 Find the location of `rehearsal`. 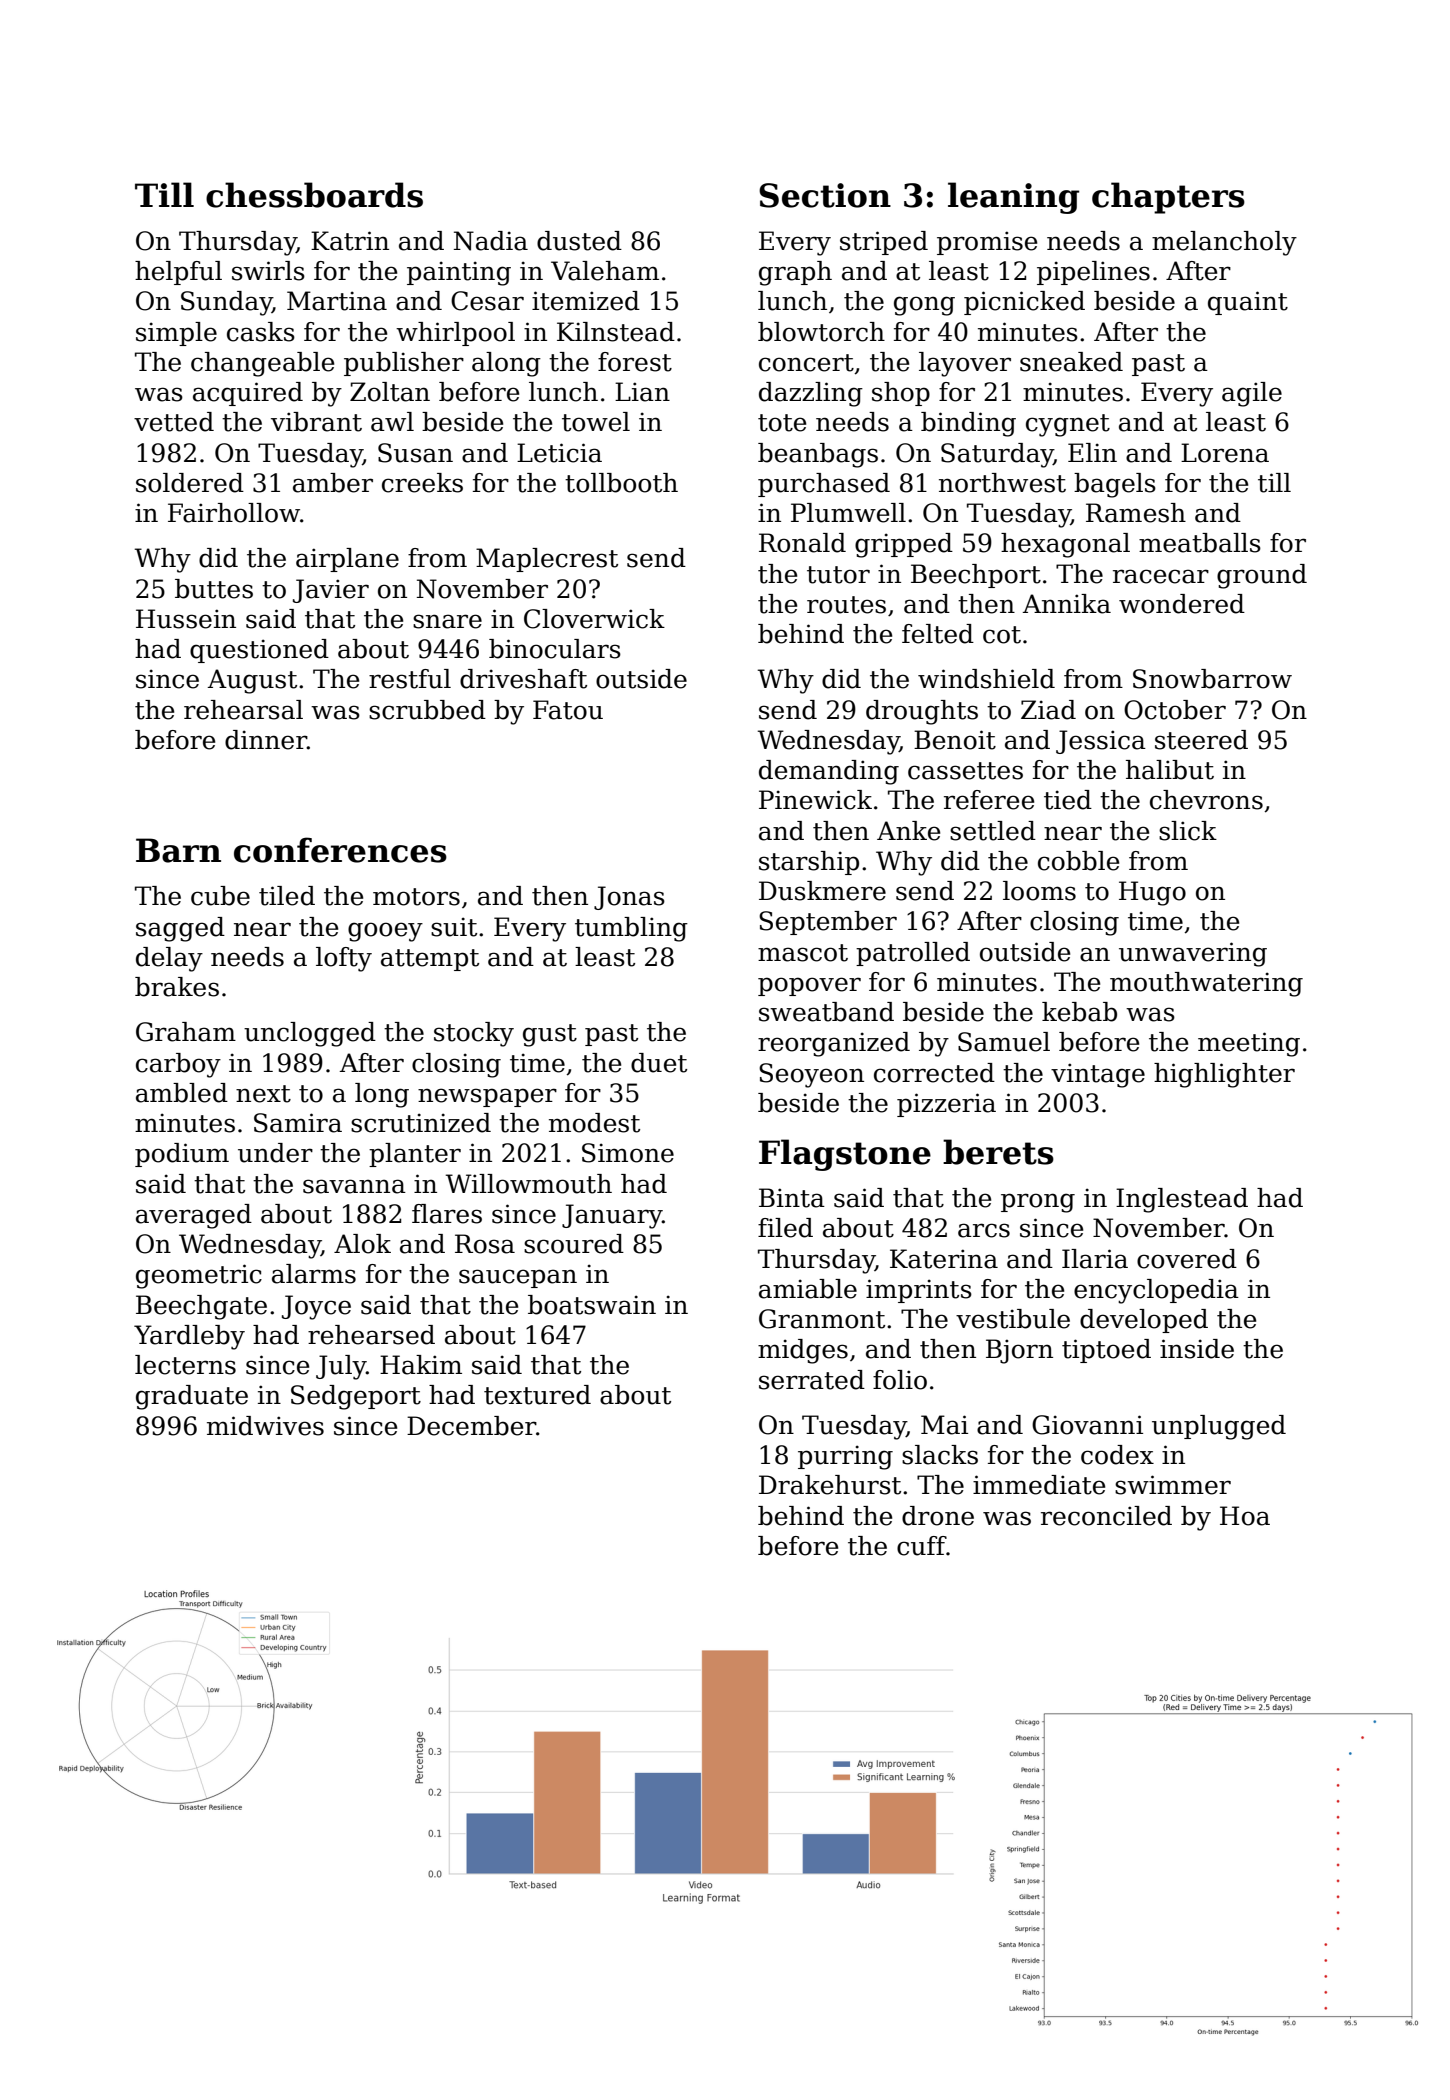

rehearsal is located at coordinates (243, 710).
